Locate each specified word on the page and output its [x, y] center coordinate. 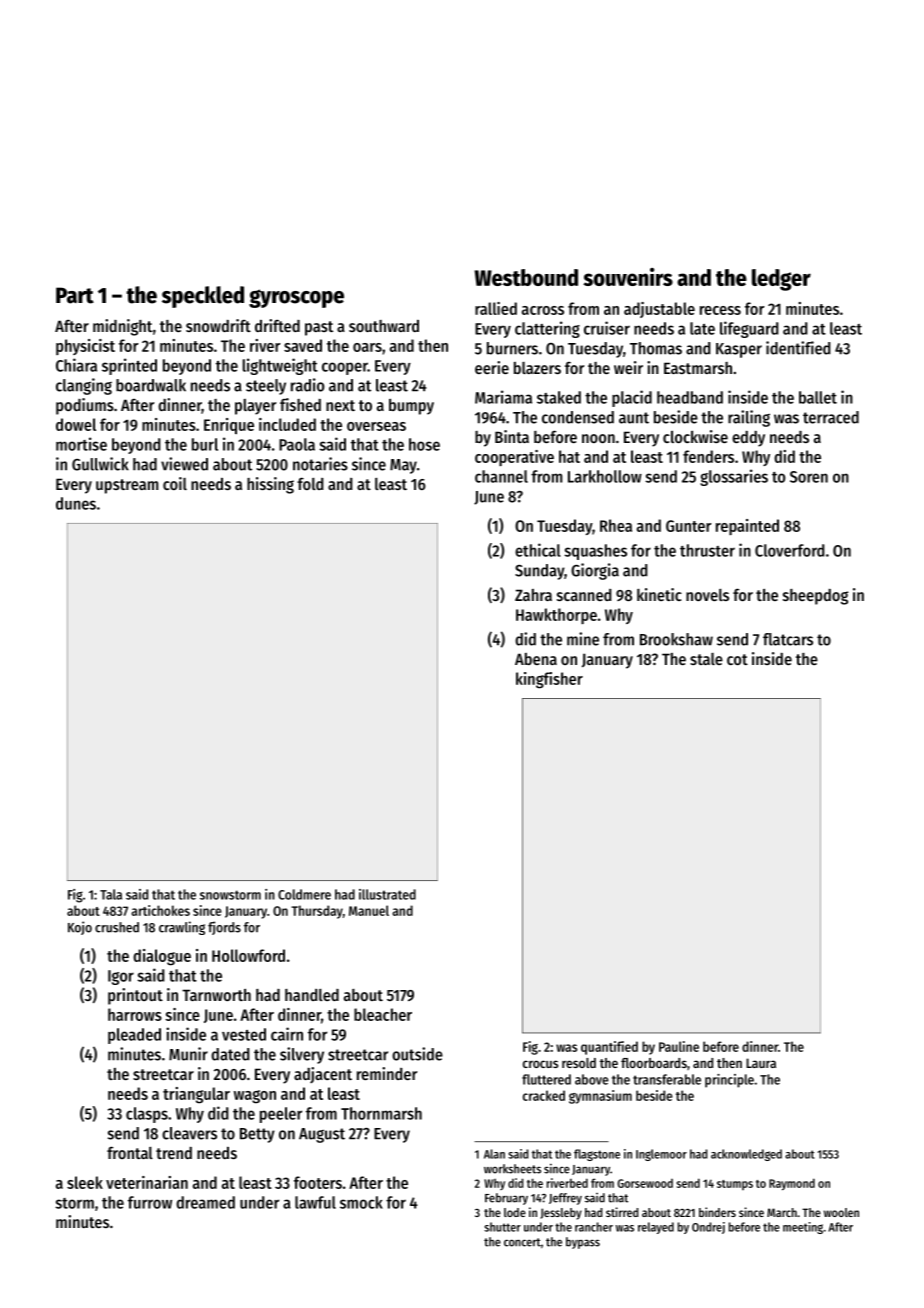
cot [737, 659]
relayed [656, 1228]
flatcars [788, 639]
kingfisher [549, 680]
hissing [270, 485]
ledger [781, 280]
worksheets [512, 1169]
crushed [117, 927]
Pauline [679, 1046]
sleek [85, 1182]
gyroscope [296, 298]
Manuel [369, 910]
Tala [111, 894]
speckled [203, 297]
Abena [536, 659]
